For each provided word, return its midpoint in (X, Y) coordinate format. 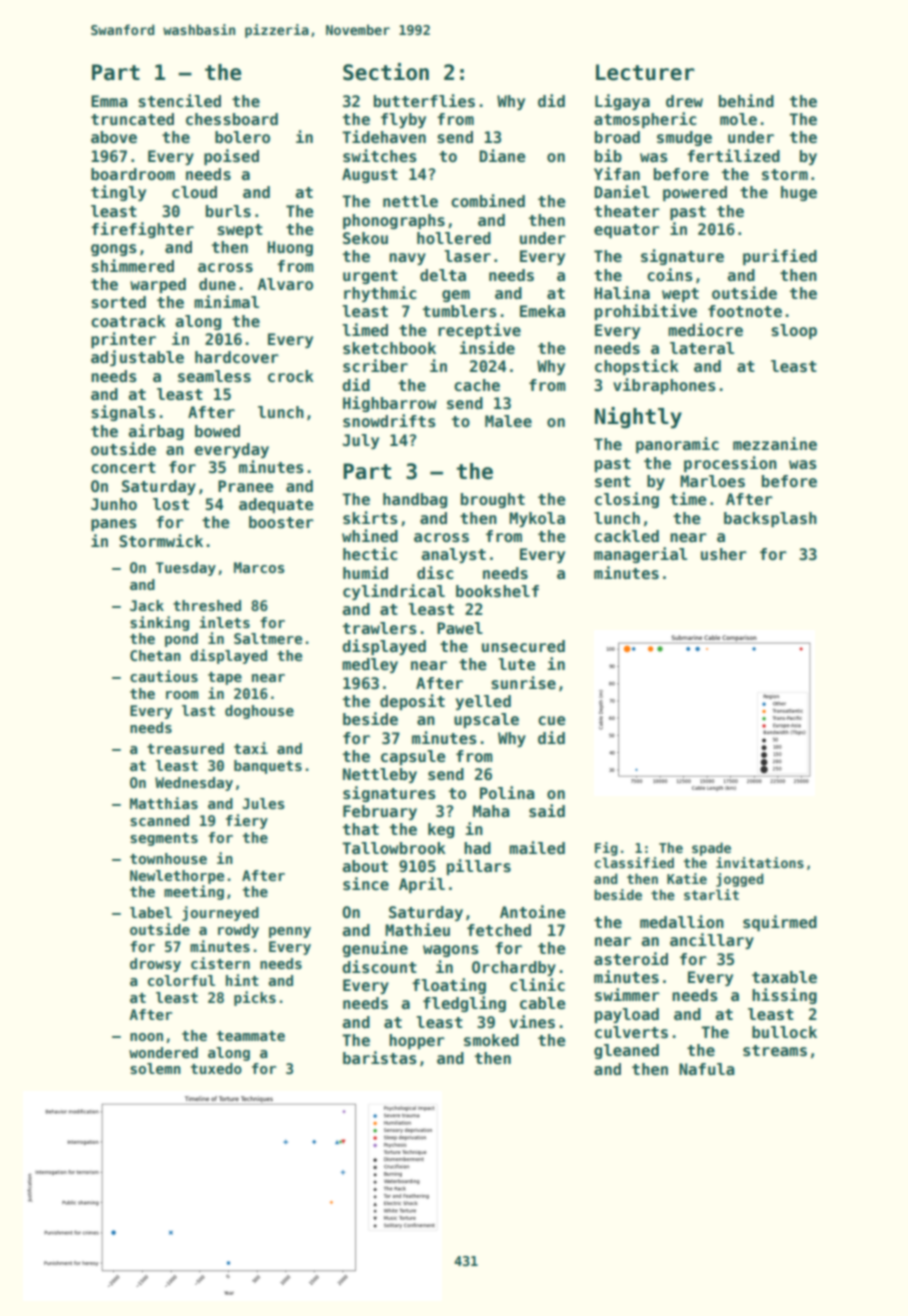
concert (123, 468)
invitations (760, 862)
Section (386, 72)
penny (290, 932)
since (366, 884)
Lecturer (645, 72)
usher (724, 554)
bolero (242, 137)
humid (365, 572)
